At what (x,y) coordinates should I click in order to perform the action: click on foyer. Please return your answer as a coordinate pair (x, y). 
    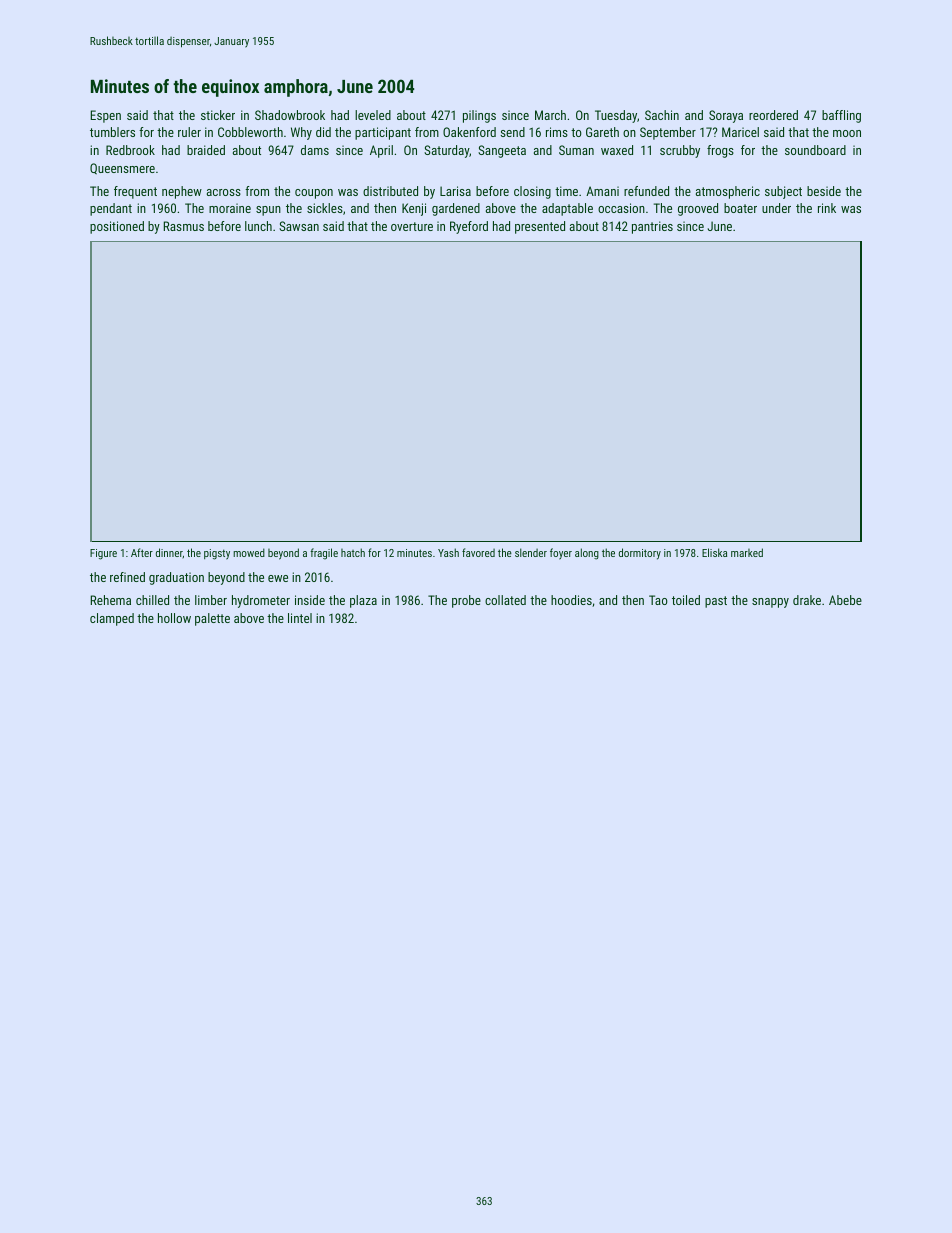
    Looking at the image, I should click on (561, 554).
